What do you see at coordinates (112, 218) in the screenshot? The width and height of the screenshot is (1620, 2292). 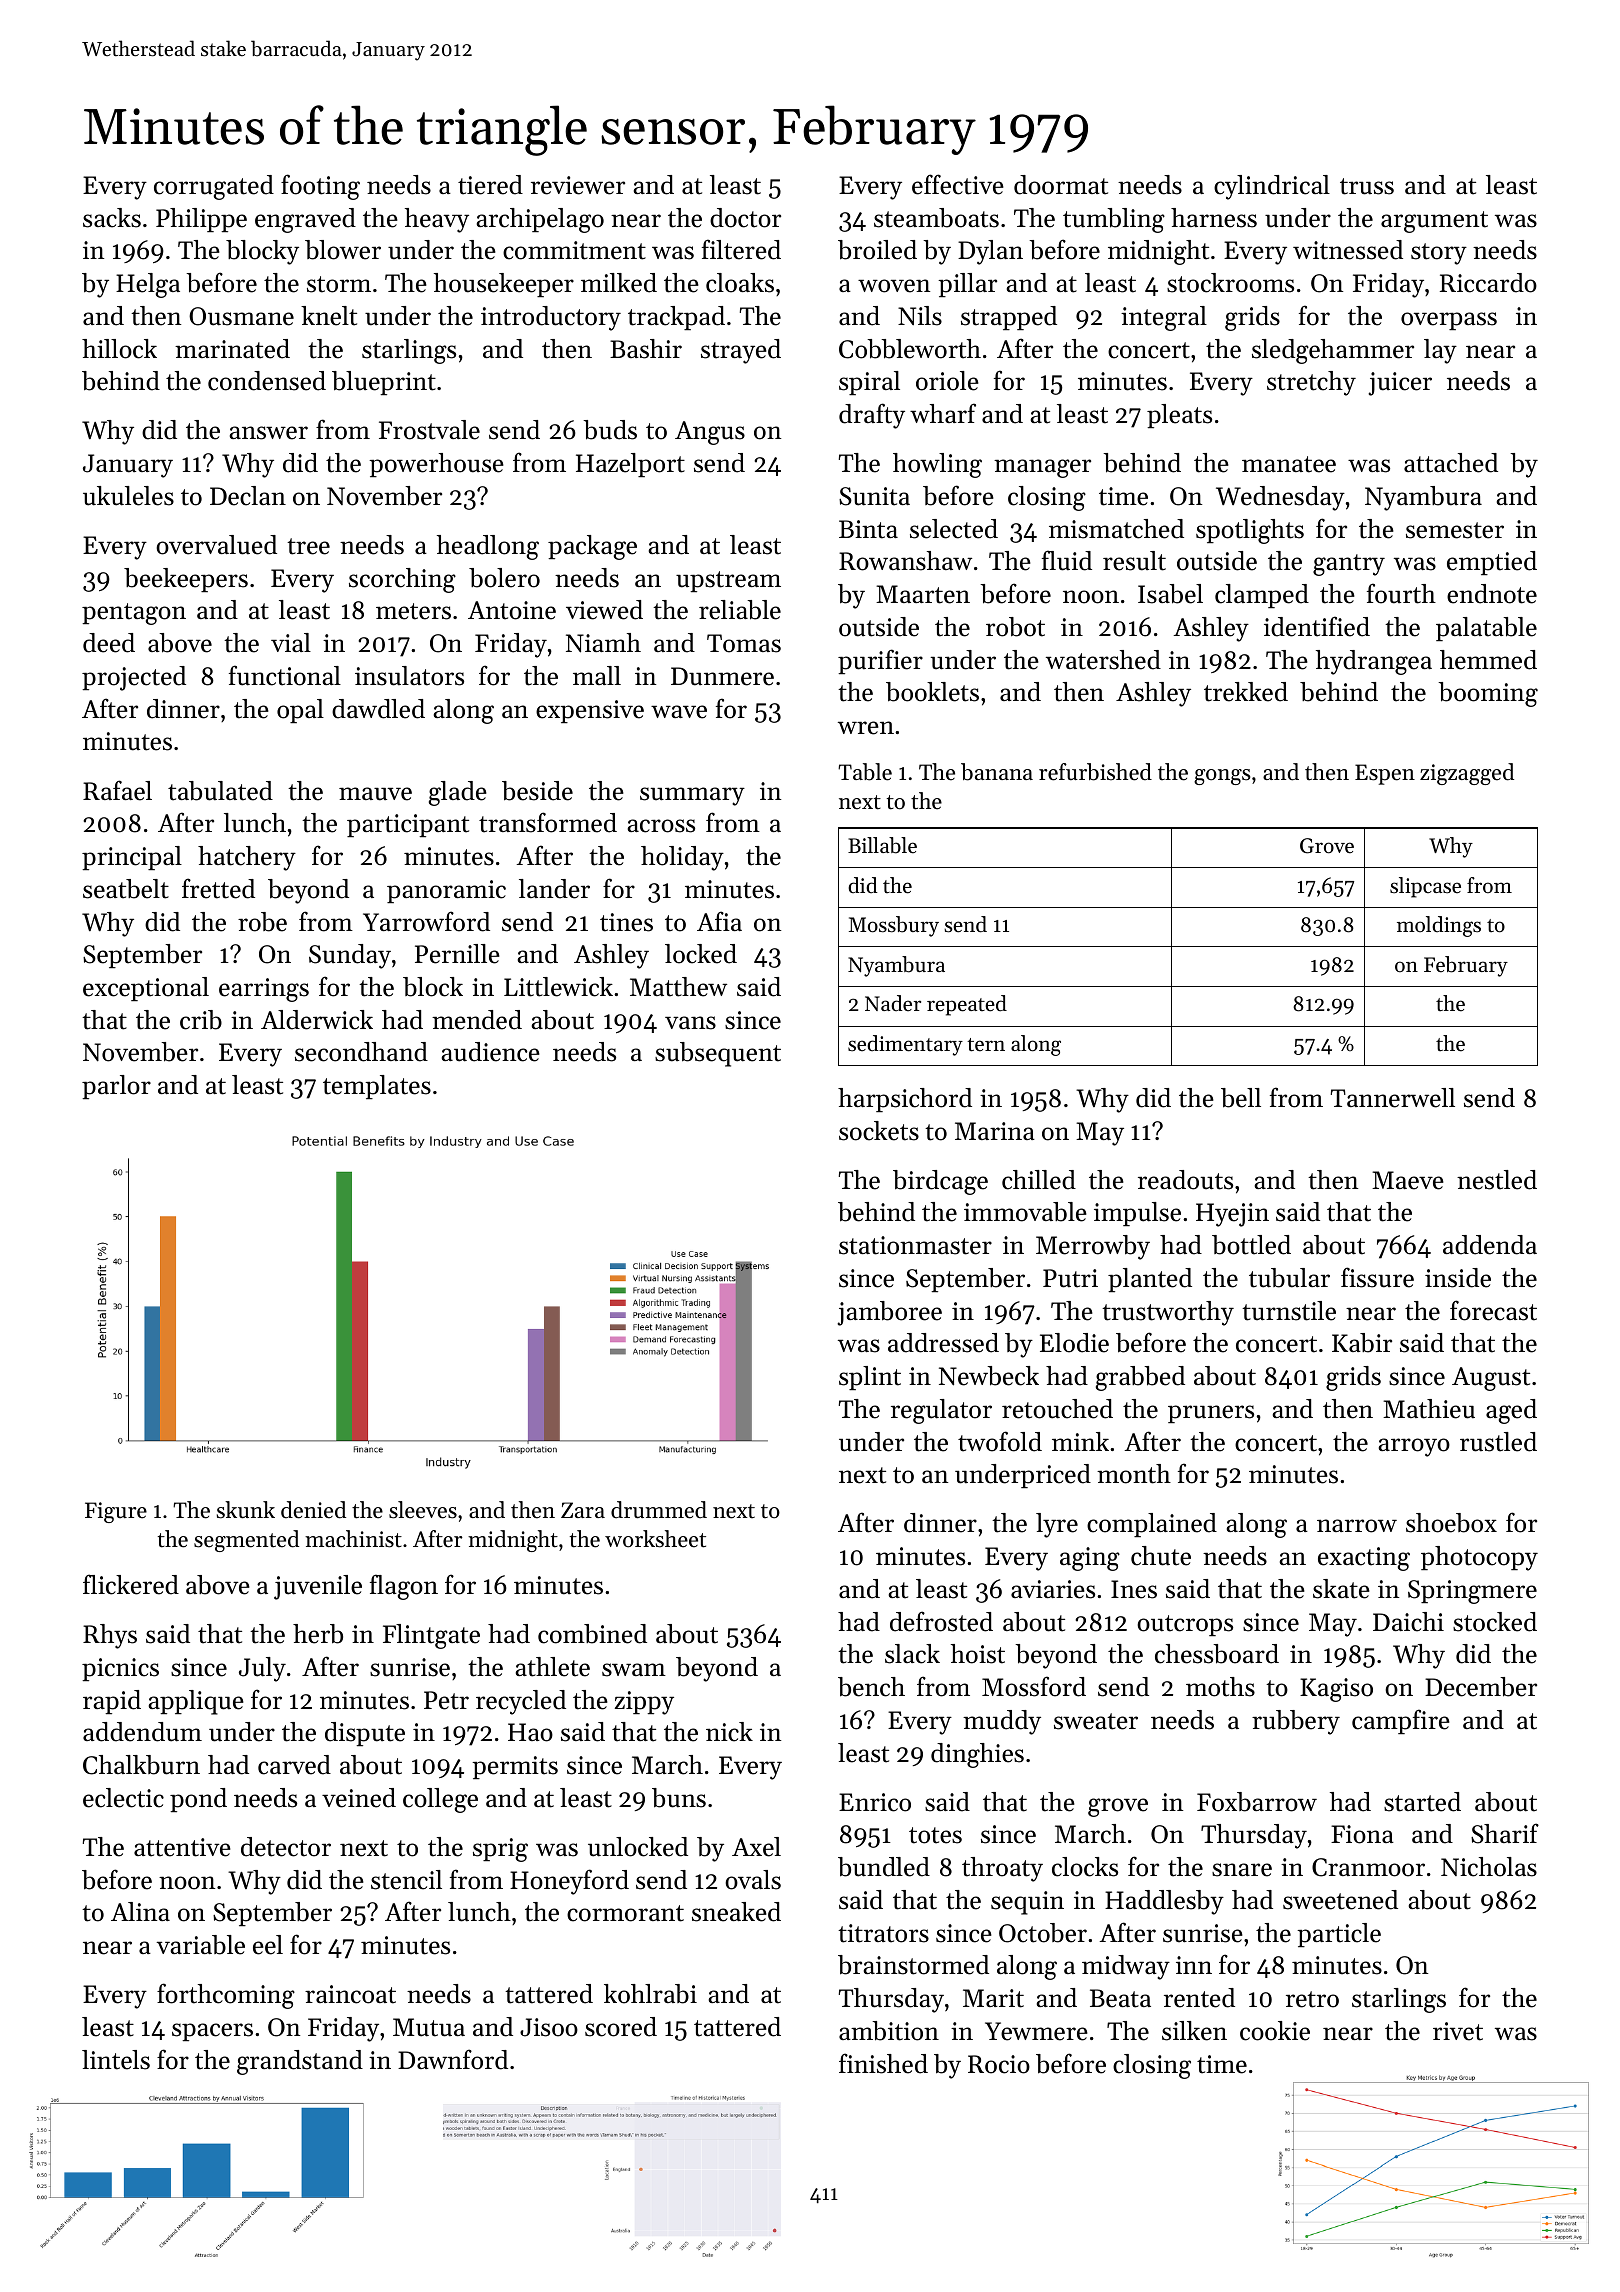 I see `sacks` at bounding box center [112, 218].
